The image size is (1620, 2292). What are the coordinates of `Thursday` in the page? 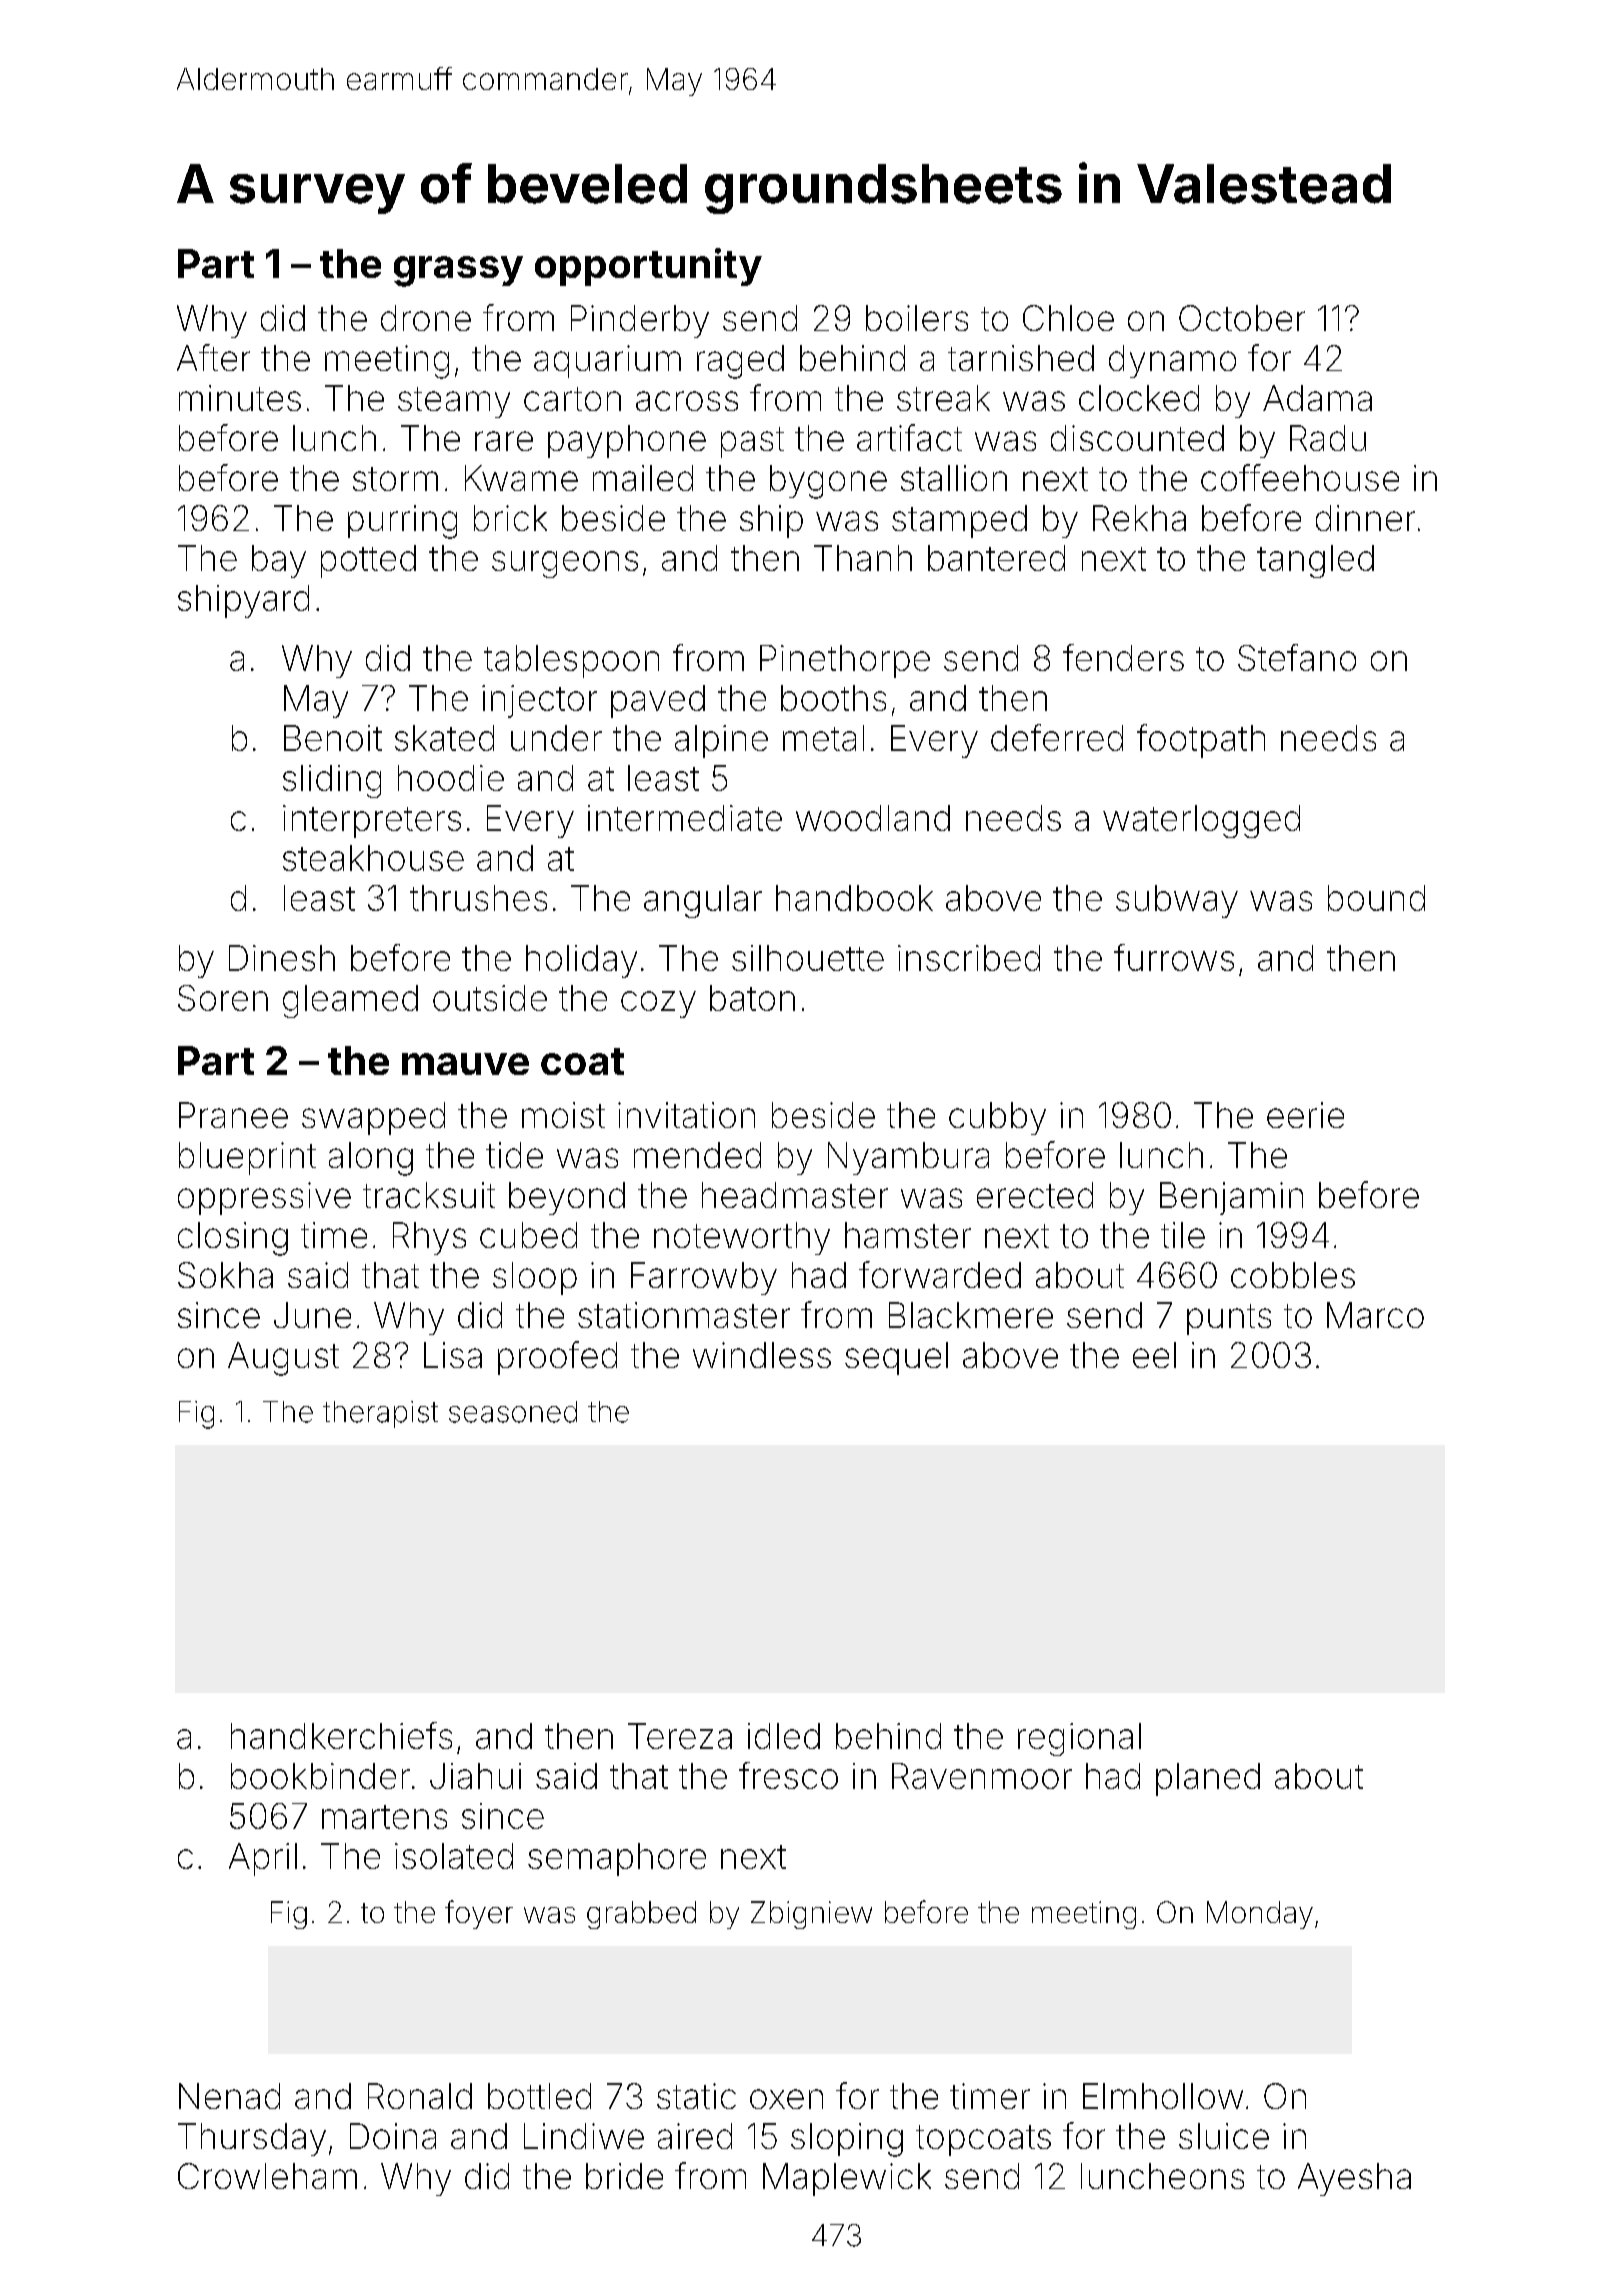 It's located at (252, 2139).
